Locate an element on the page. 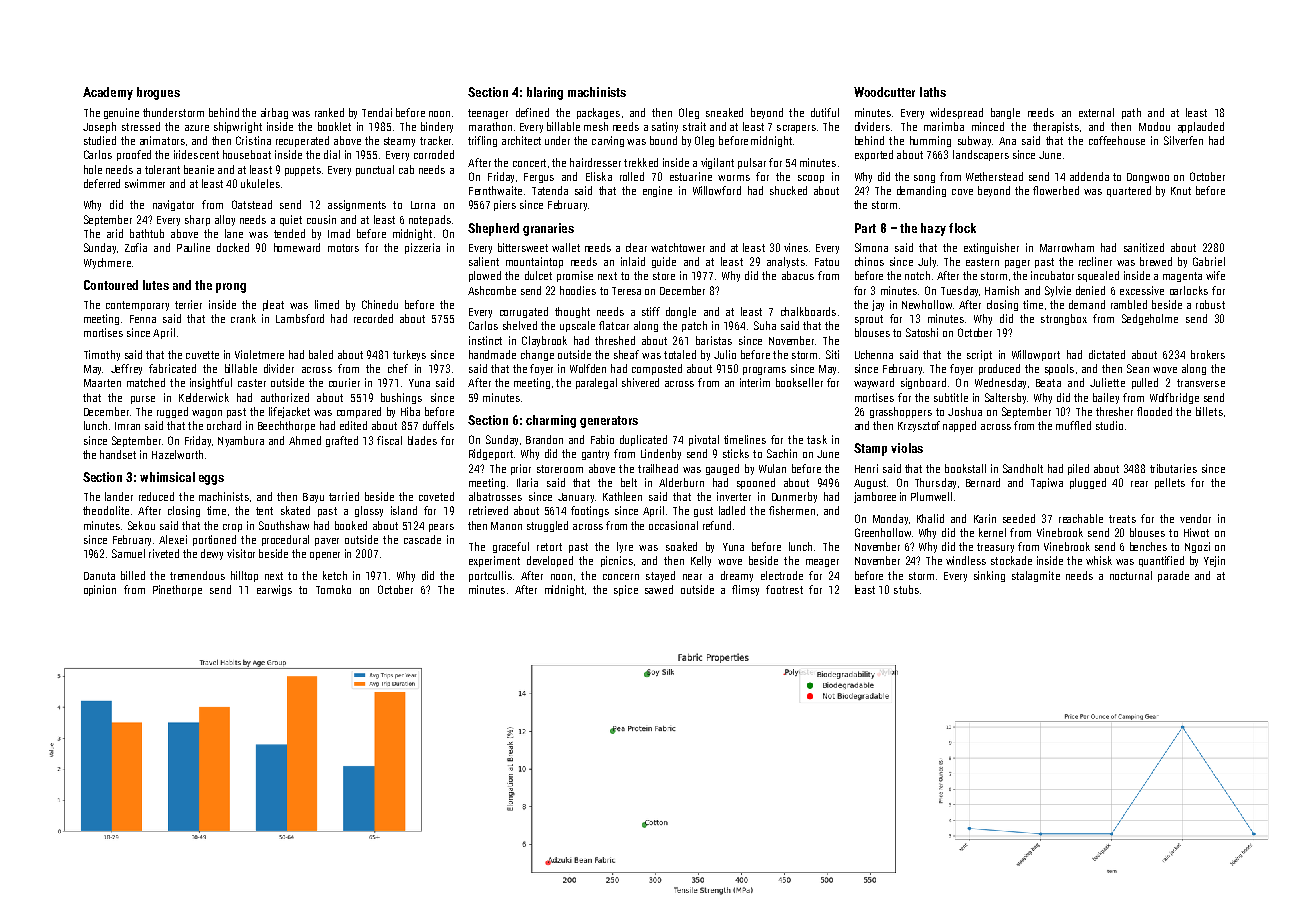  Woodcutter is located at coordinates (884, 92).
